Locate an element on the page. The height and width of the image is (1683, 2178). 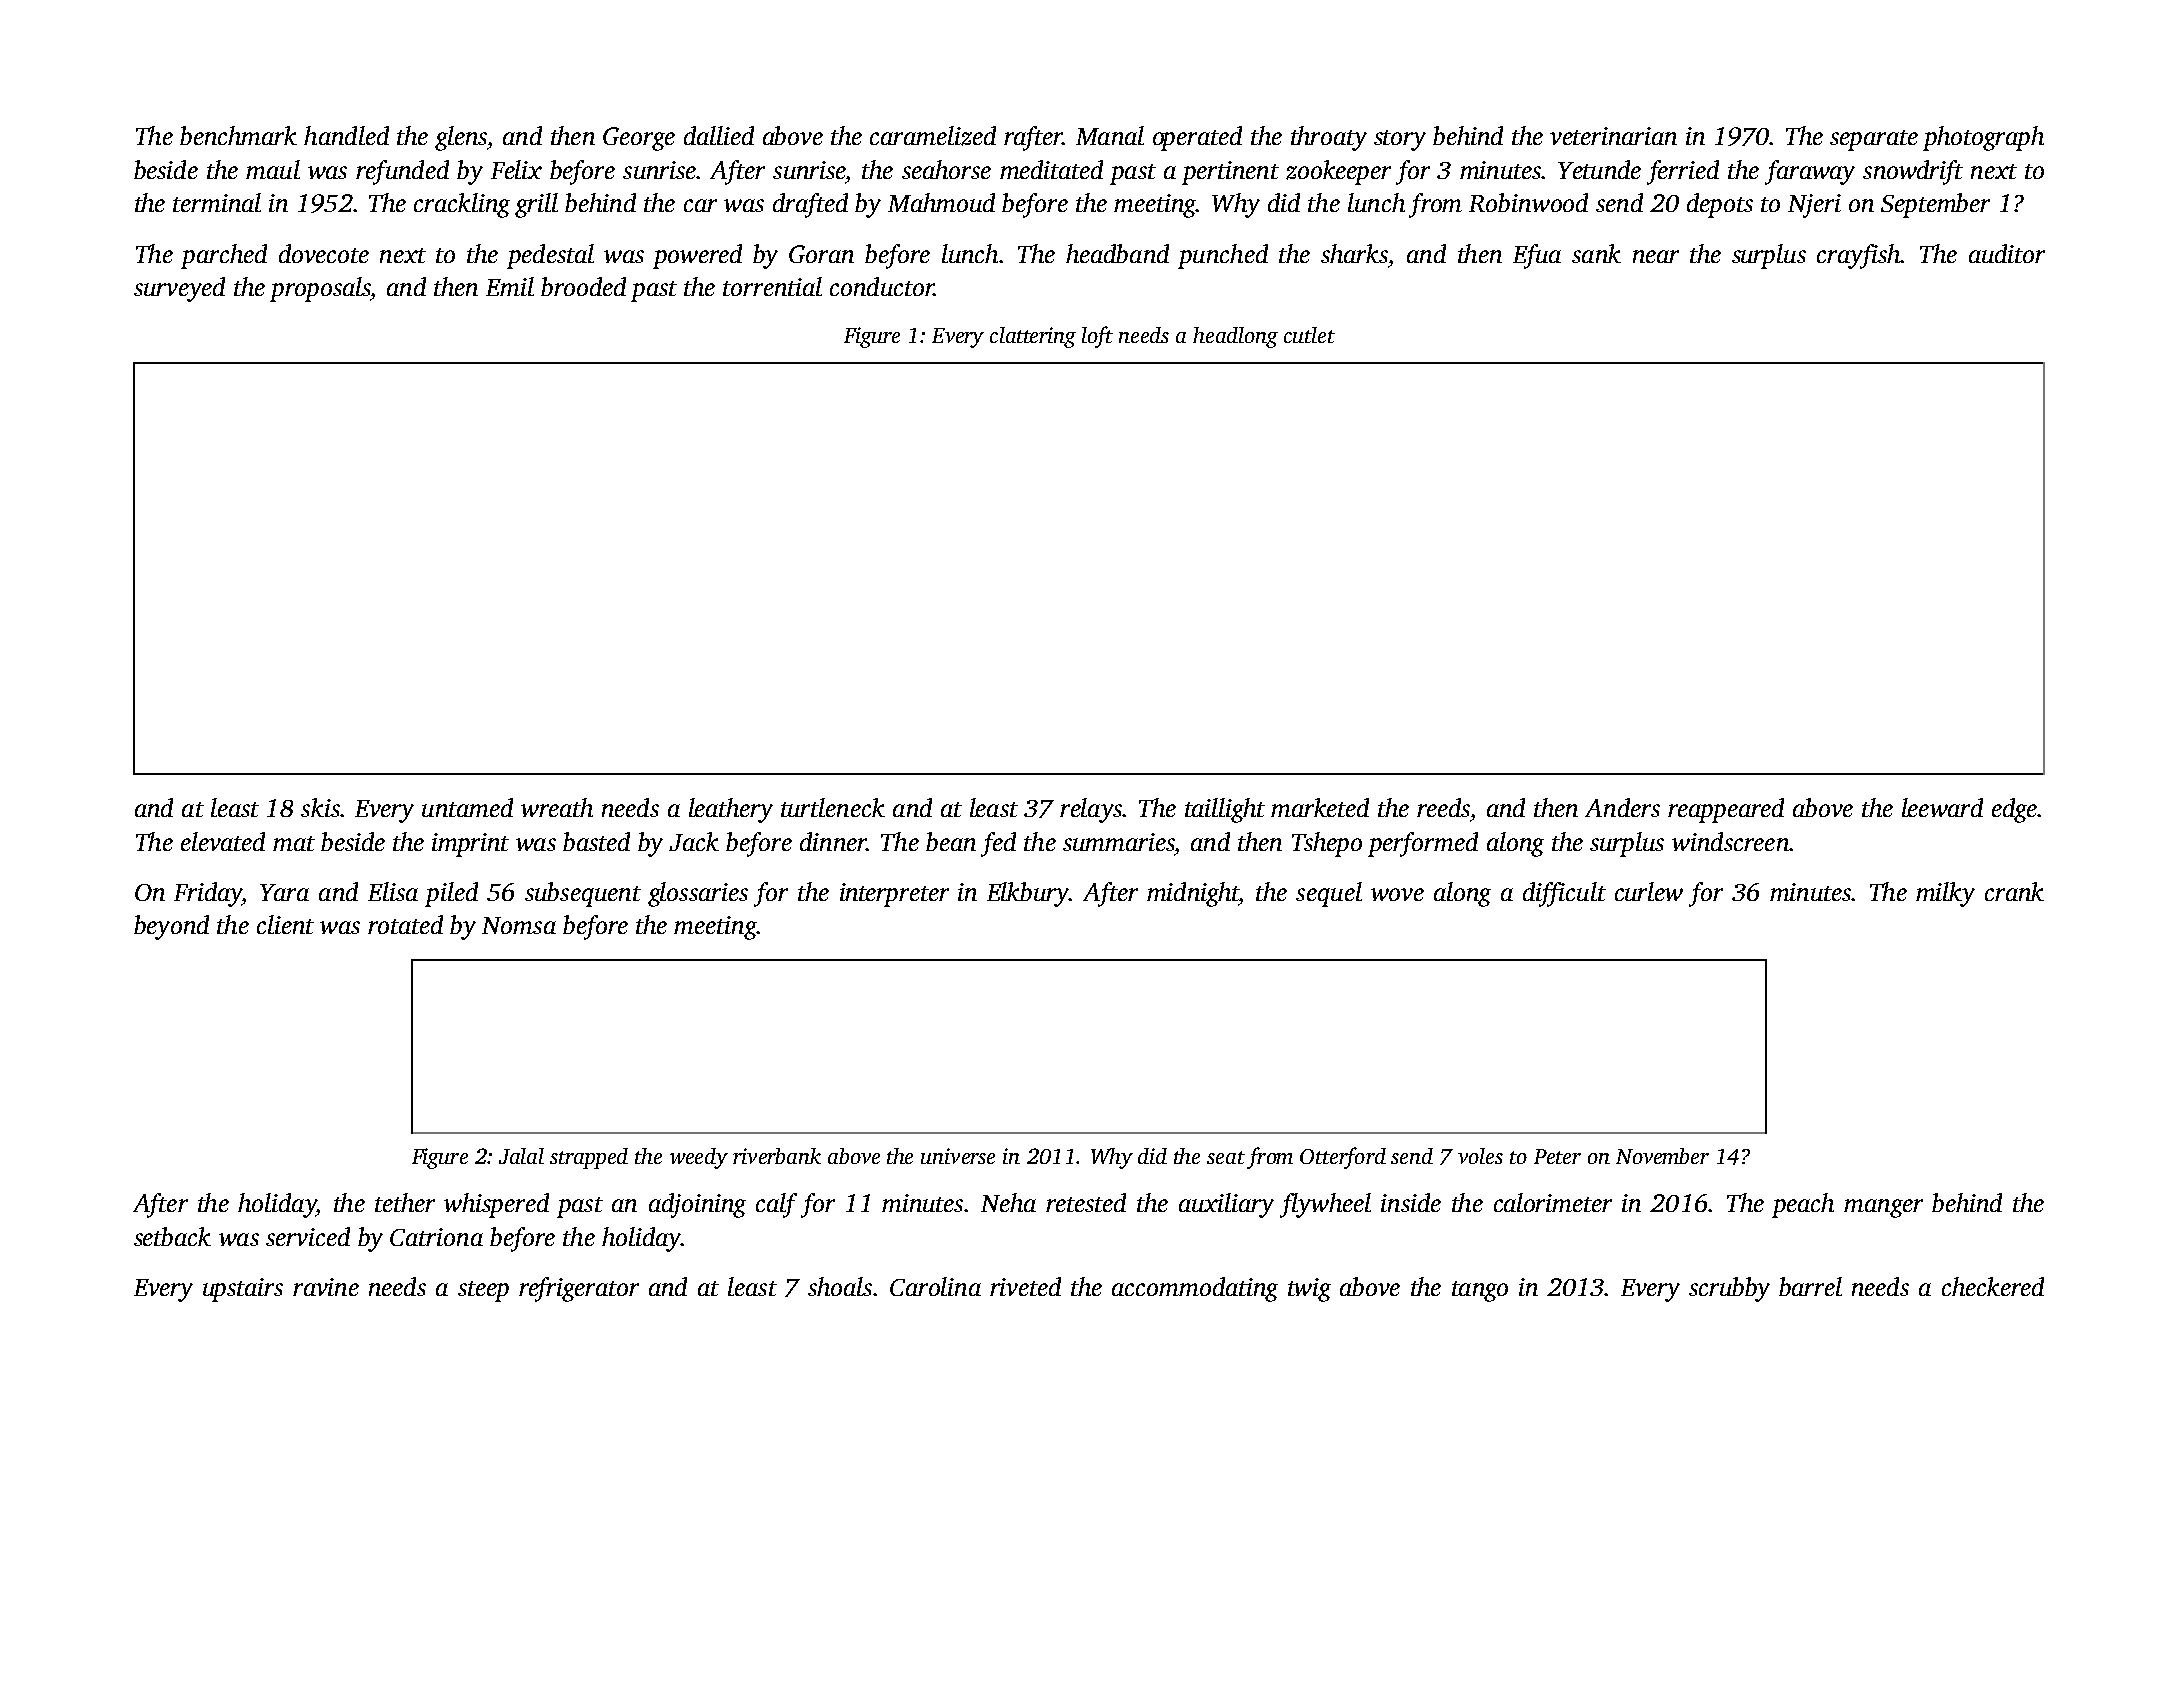
milky is located at coordinates (1945, 894).
